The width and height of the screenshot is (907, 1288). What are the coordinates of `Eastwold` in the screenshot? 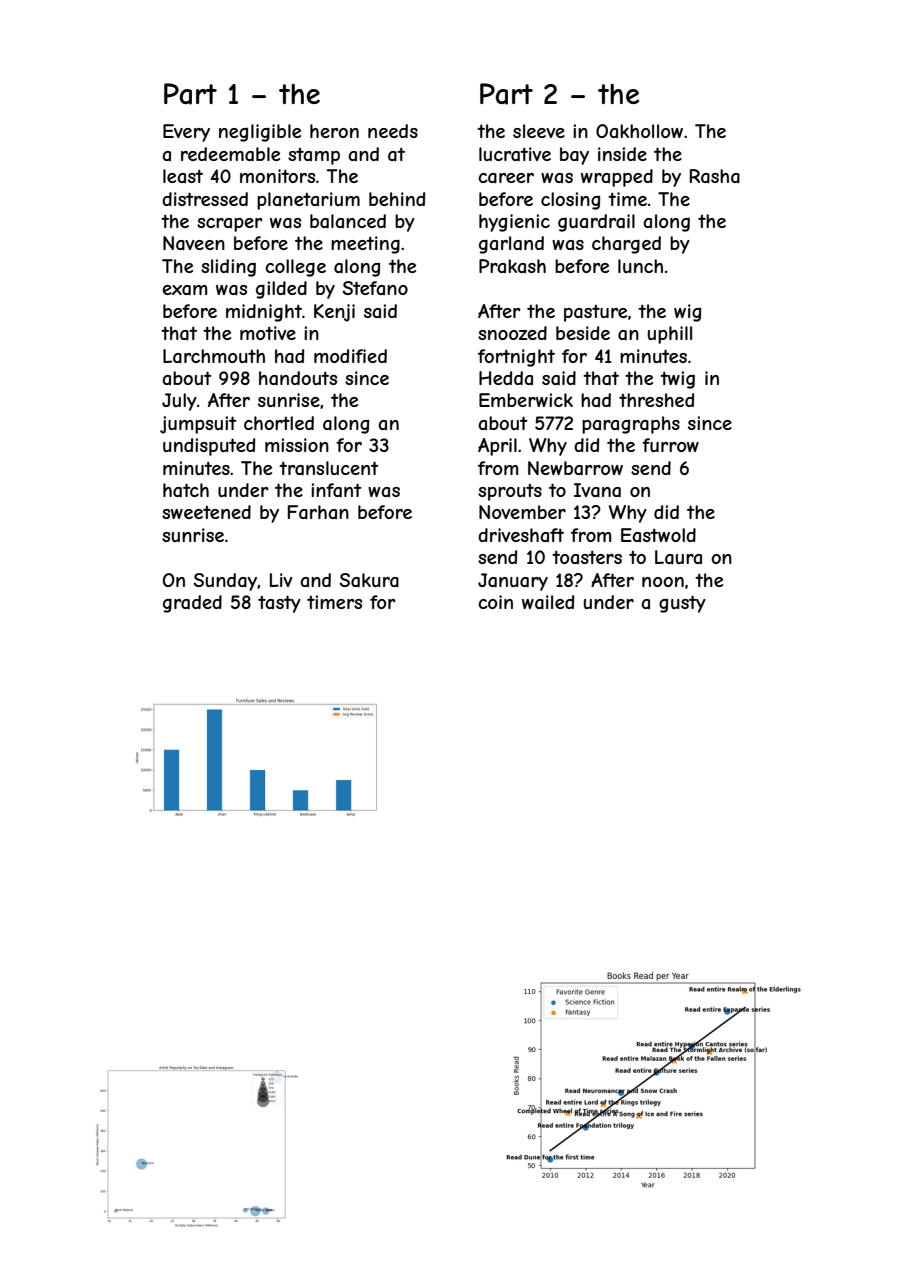 It's located at (658, 535).
